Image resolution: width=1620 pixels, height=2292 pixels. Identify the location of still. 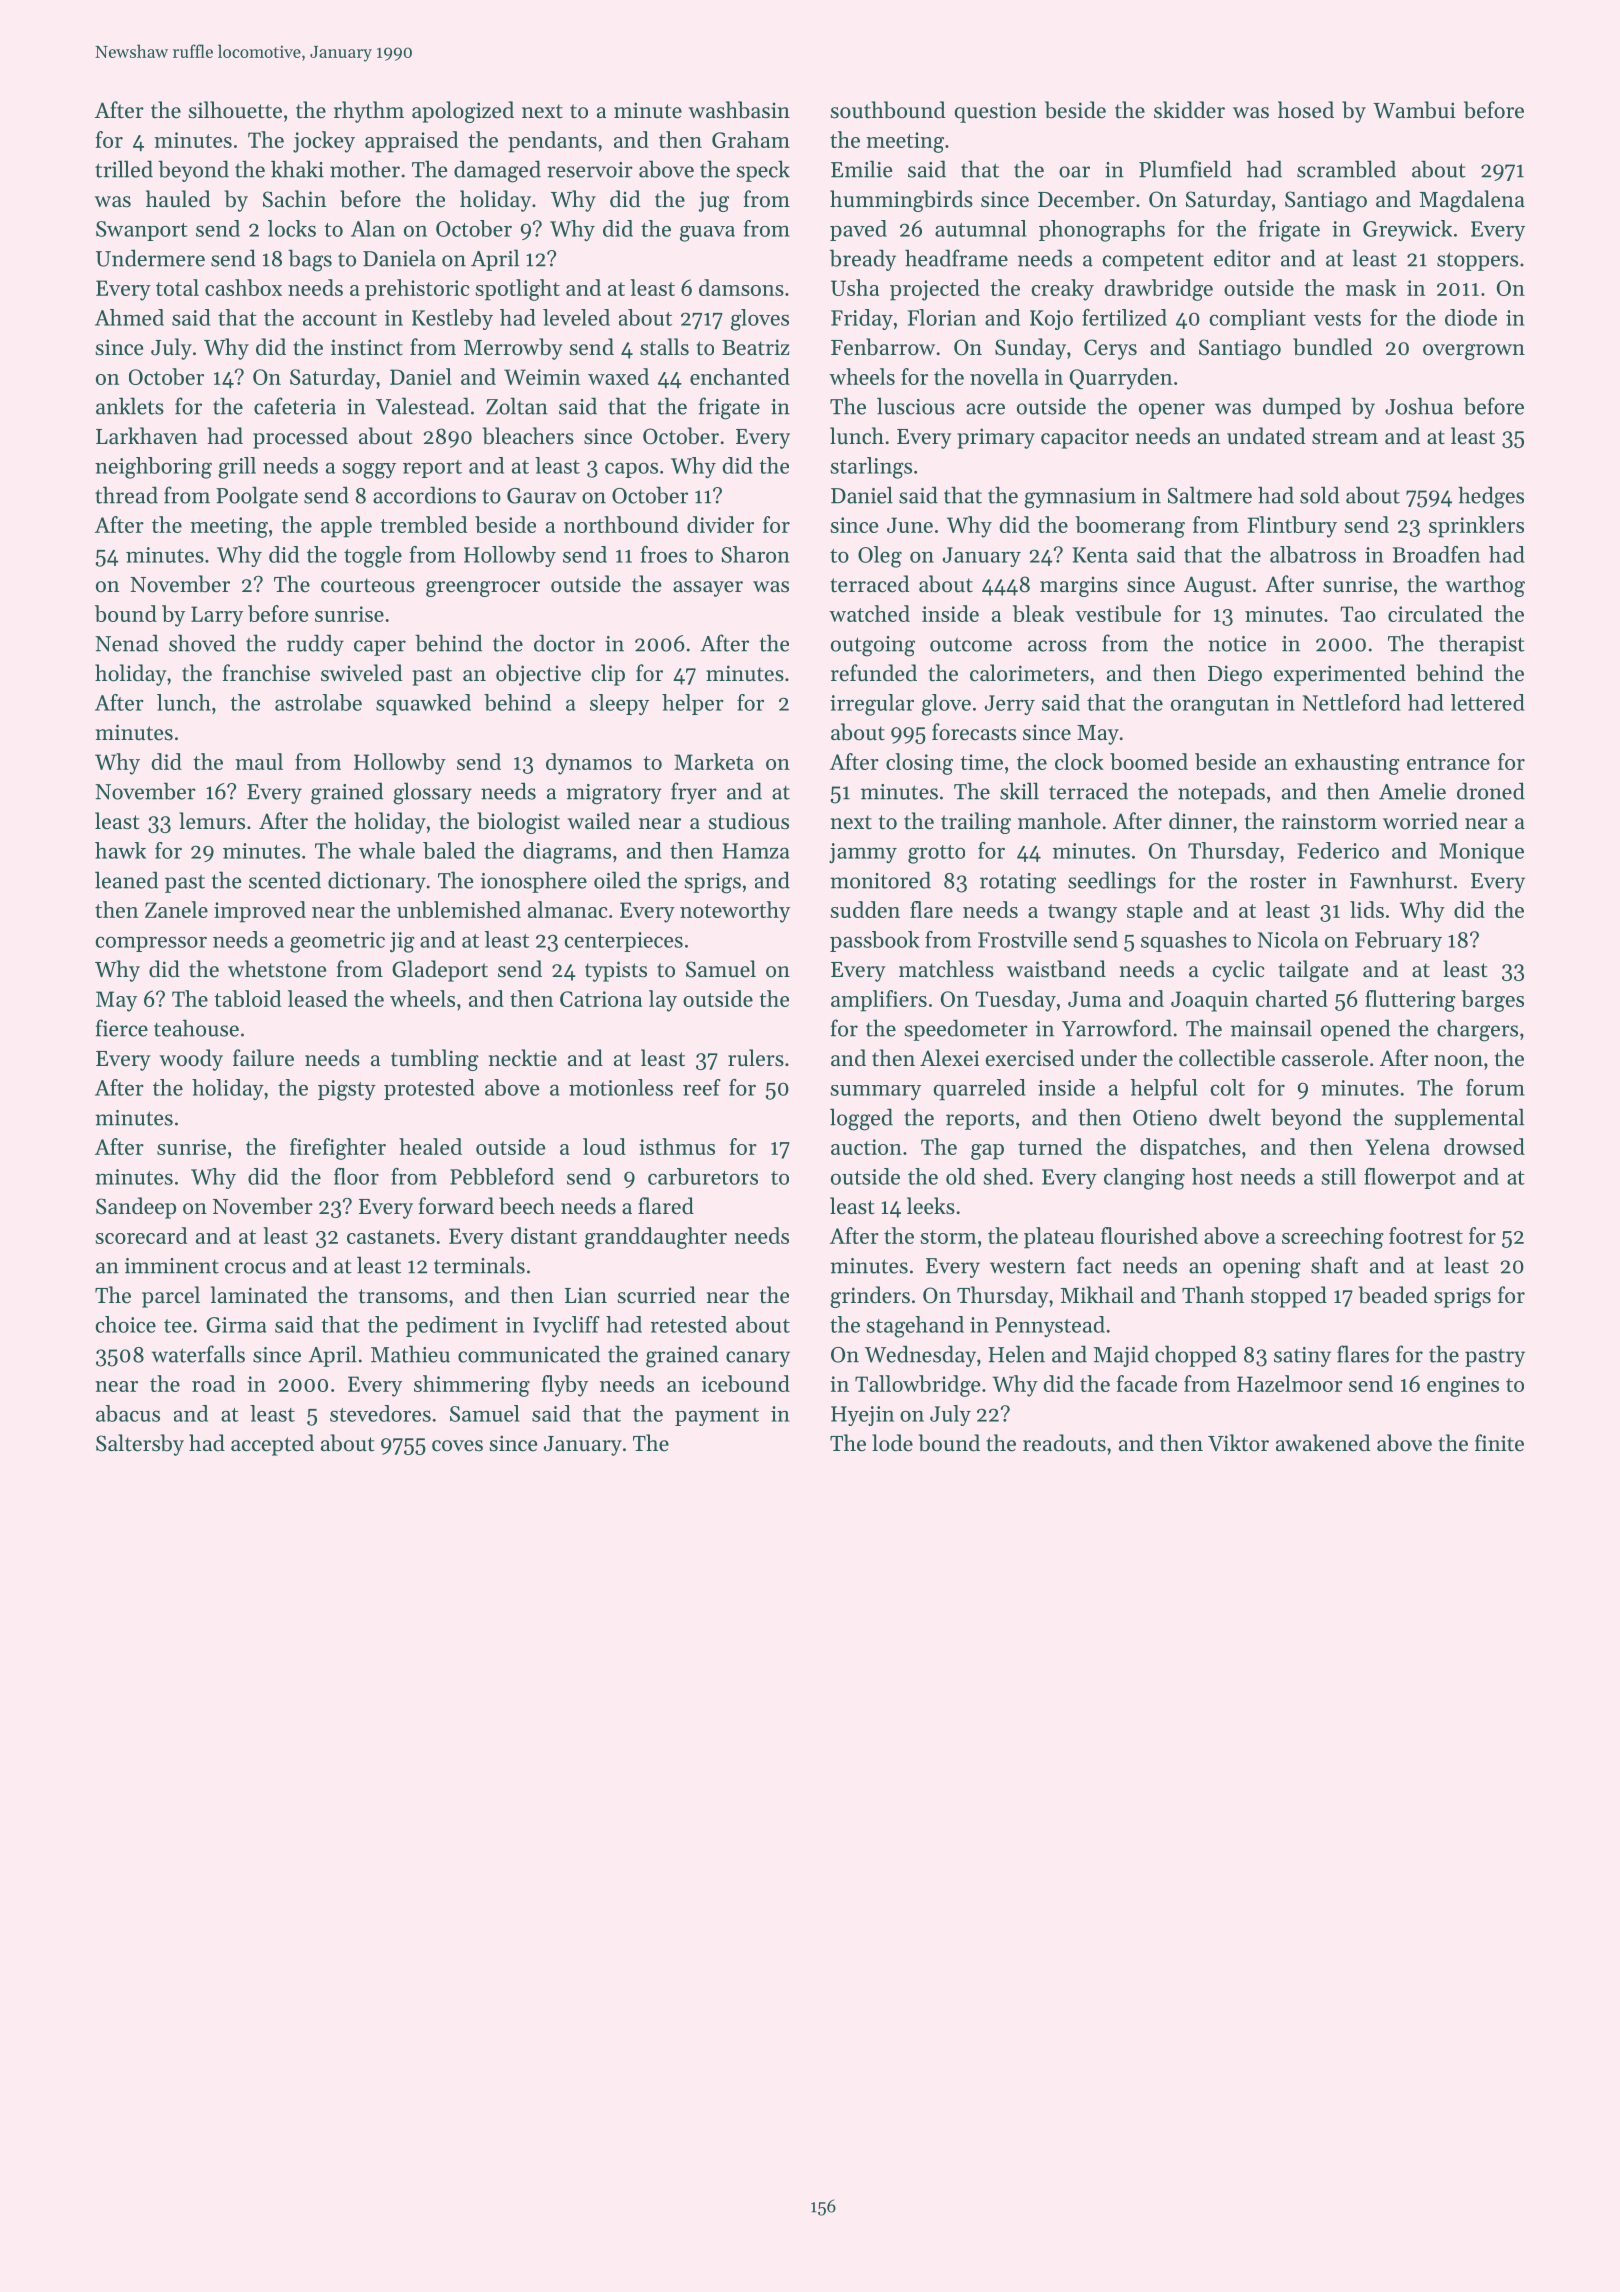
(1338, 1176).
